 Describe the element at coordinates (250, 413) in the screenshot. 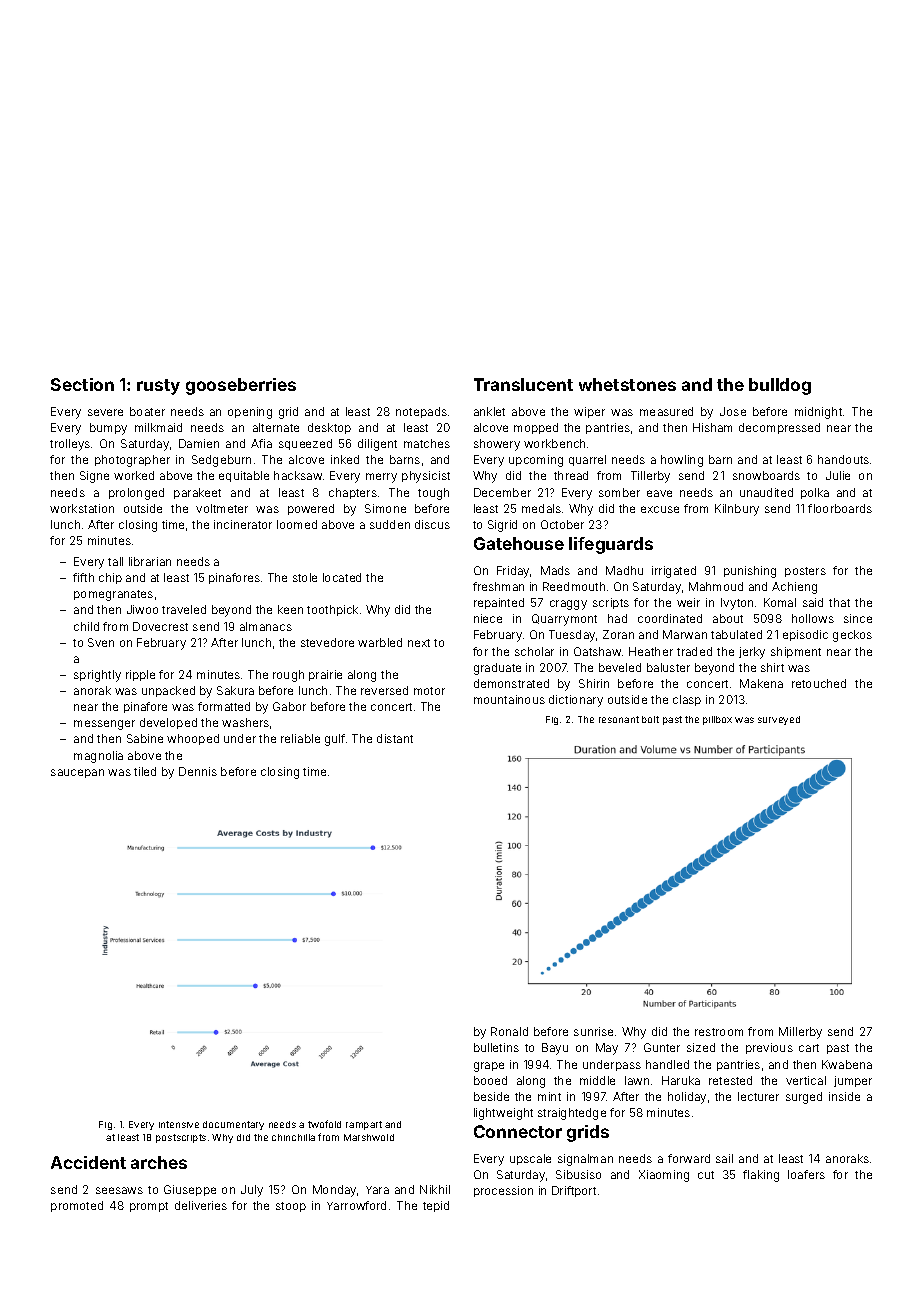

I see `opening` at that location.
